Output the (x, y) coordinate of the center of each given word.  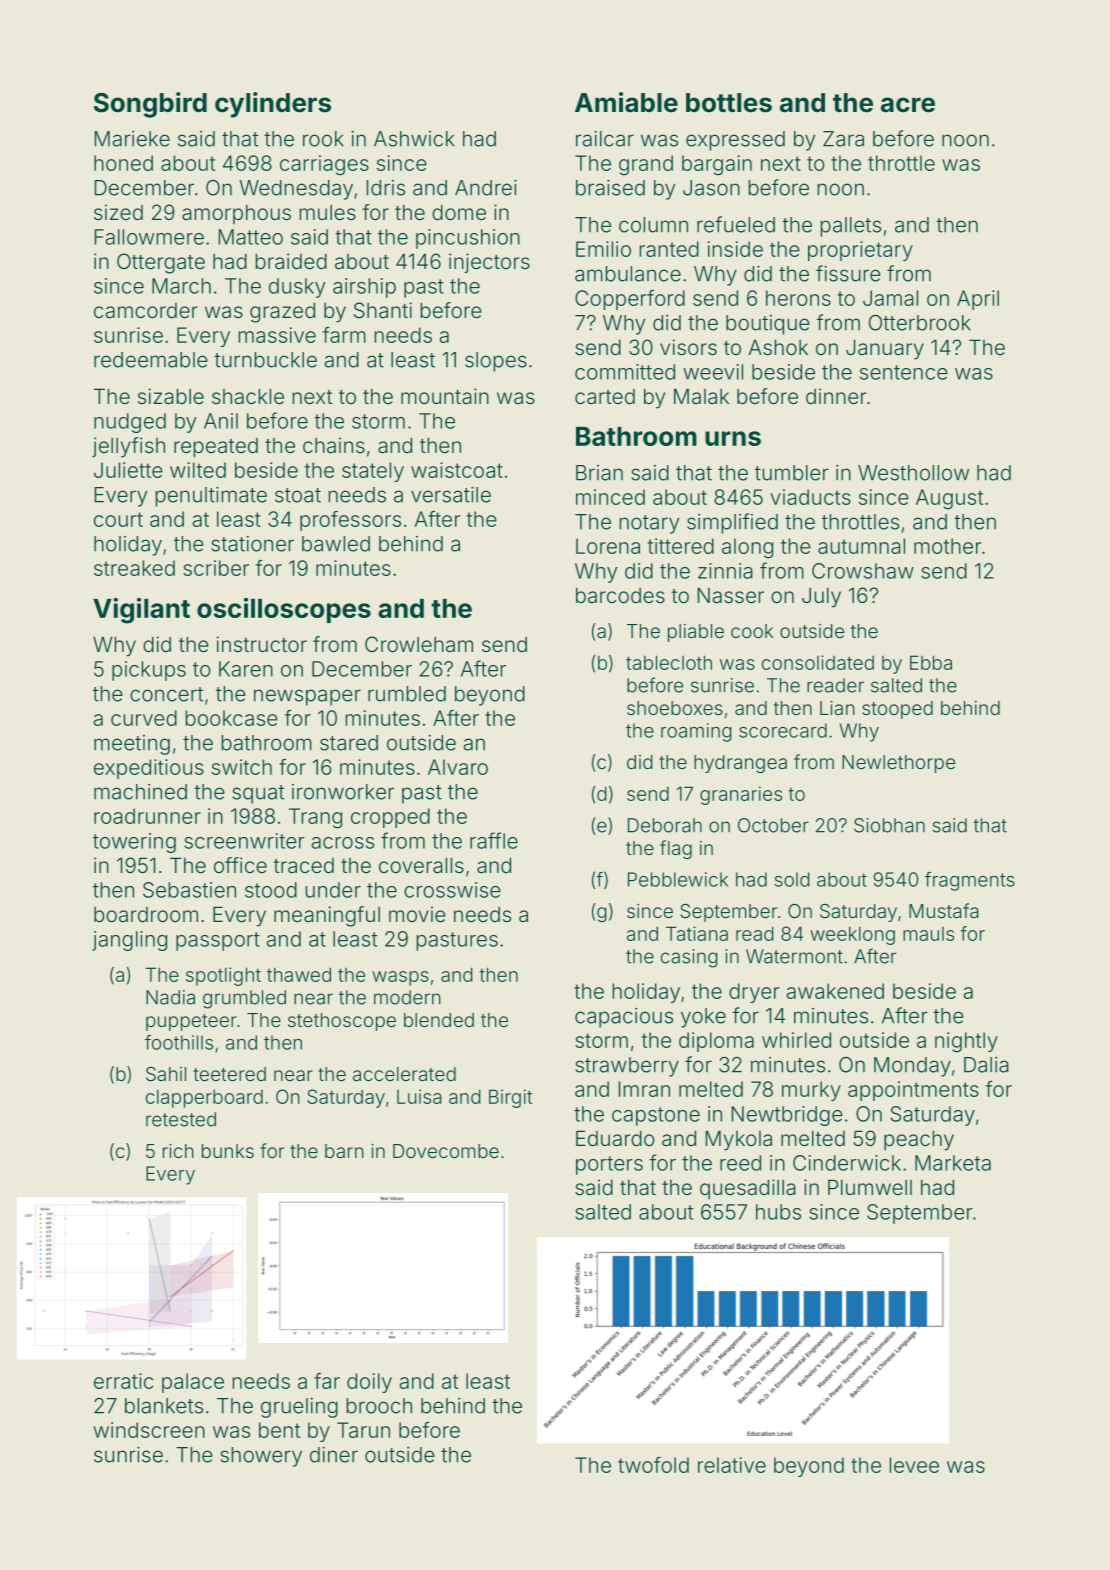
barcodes (620, 595)
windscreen (149, 1430)
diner (334, 1455)
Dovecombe (446, 1151)
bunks (228, 1151)
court (118, 519)
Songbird (150, 105)
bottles (729, 103)
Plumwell (870, 1187)
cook (752, 631)
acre (908, 105)
